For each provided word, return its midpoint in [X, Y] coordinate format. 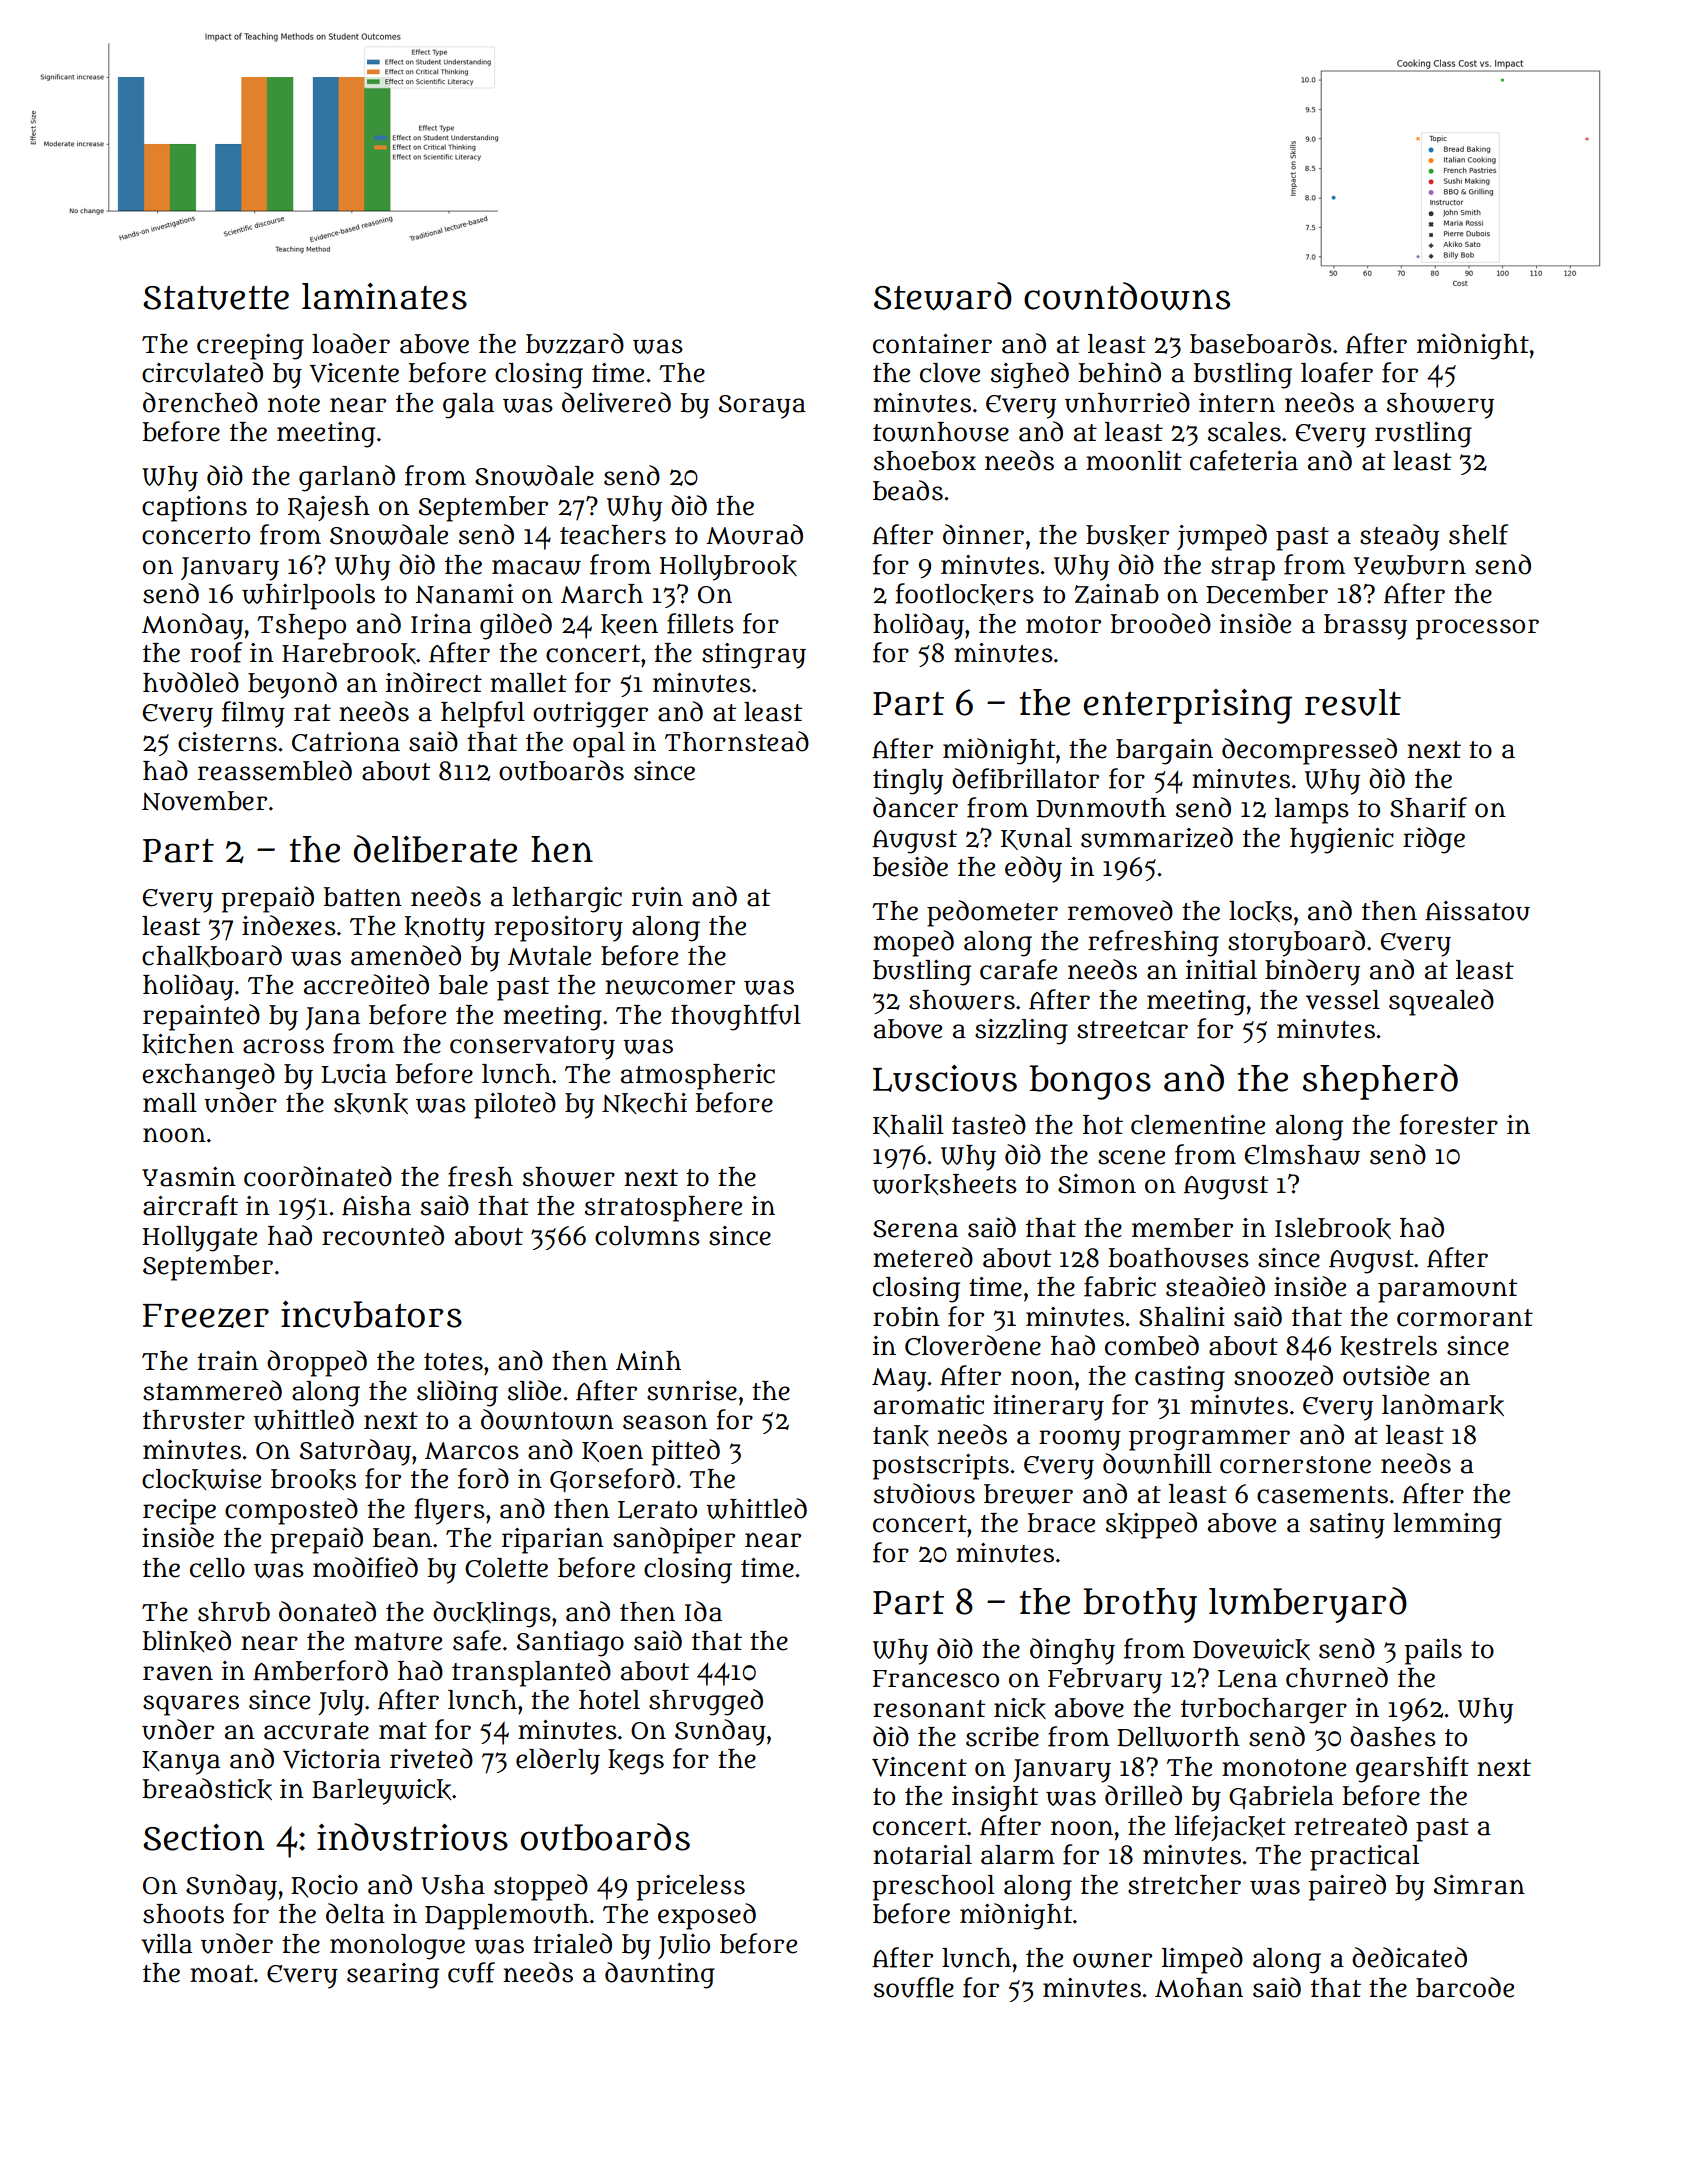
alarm [1018, 1855]
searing [393, 1976]
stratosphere [663, 1209]
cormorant [1465, 1318]
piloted [515, 1105]
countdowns [1127, 296]
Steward [943, 296]
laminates [384, 296]
